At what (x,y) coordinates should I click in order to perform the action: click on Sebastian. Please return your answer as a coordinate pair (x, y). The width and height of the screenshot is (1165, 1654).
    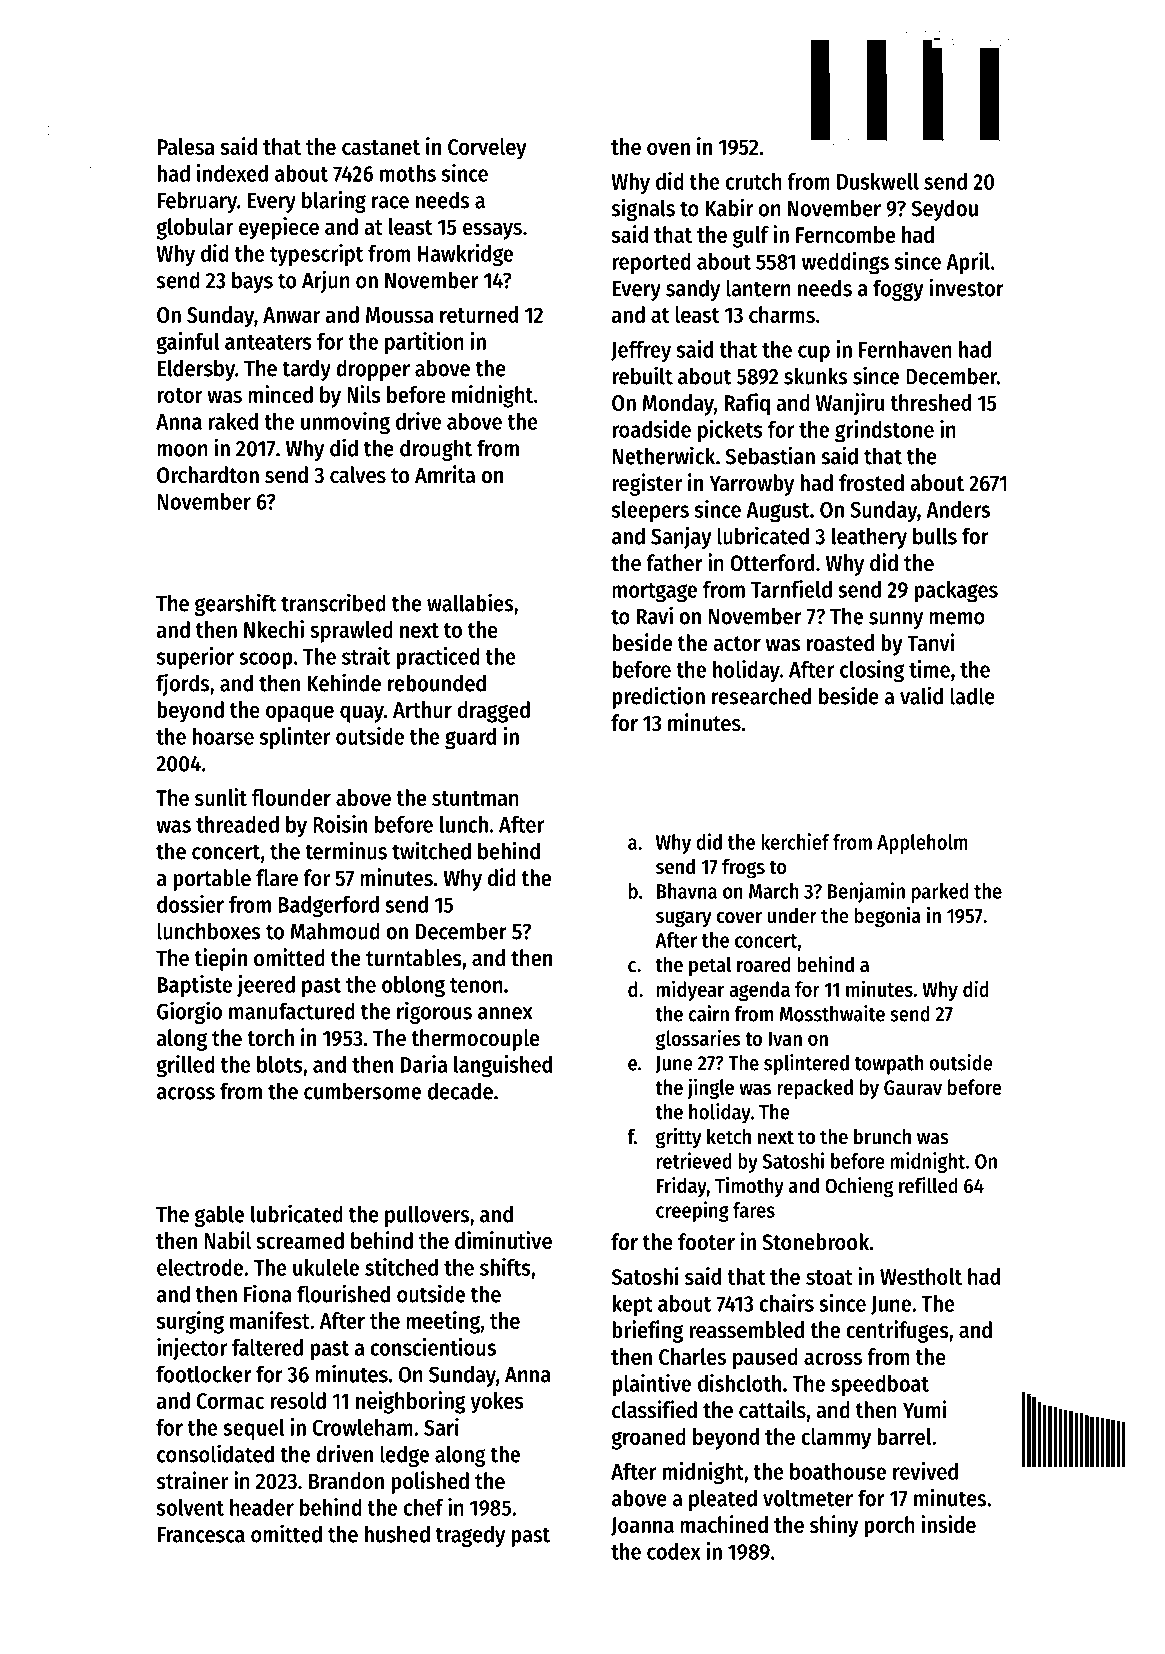
    Looking at the image, I should click on (770, 455).
